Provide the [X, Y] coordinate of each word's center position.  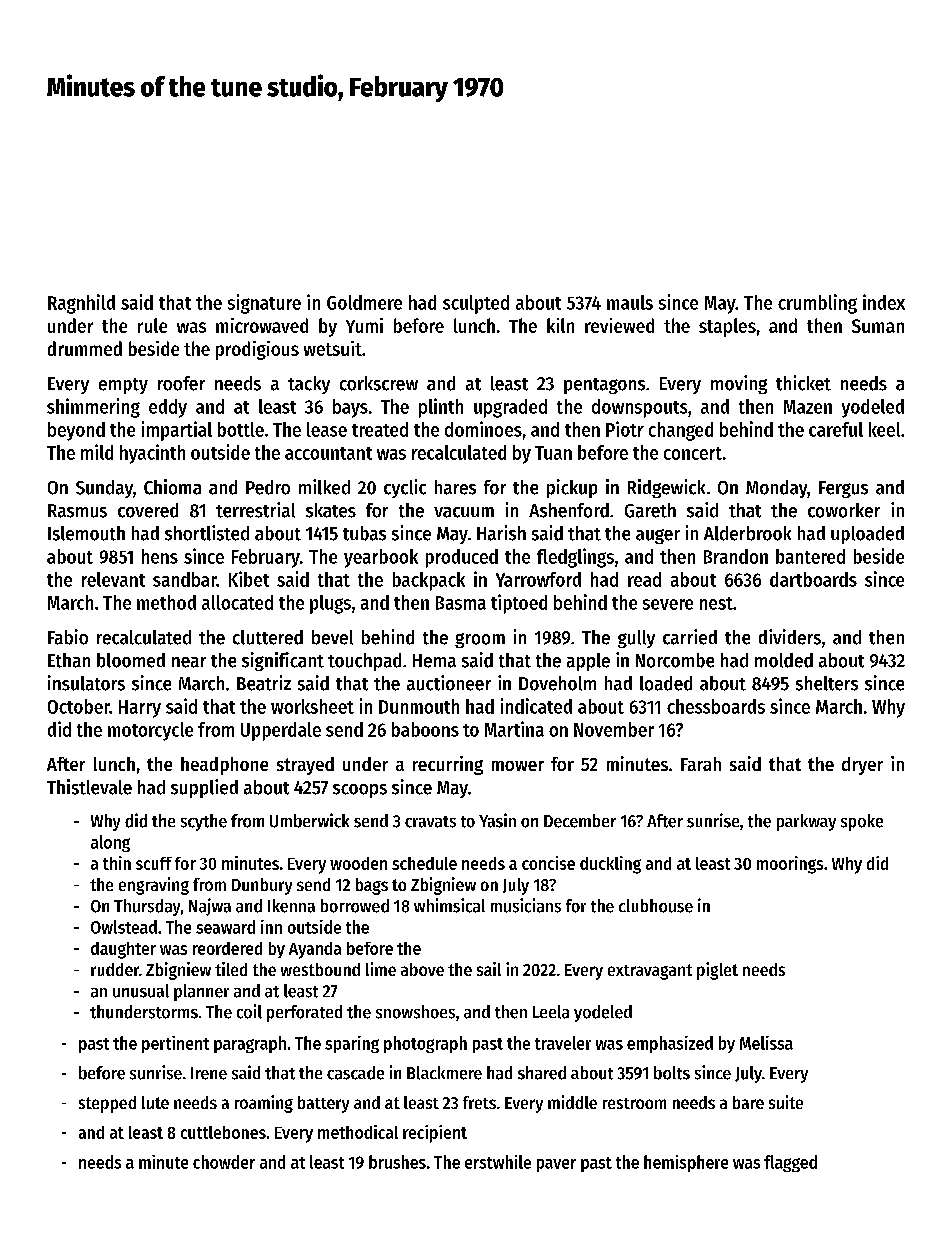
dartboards [813, 579]
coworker [844, 510]
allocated [237, 602]
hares [455, 487]
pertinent [175, 1044]
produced [462, 558]
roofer [181, 383]
